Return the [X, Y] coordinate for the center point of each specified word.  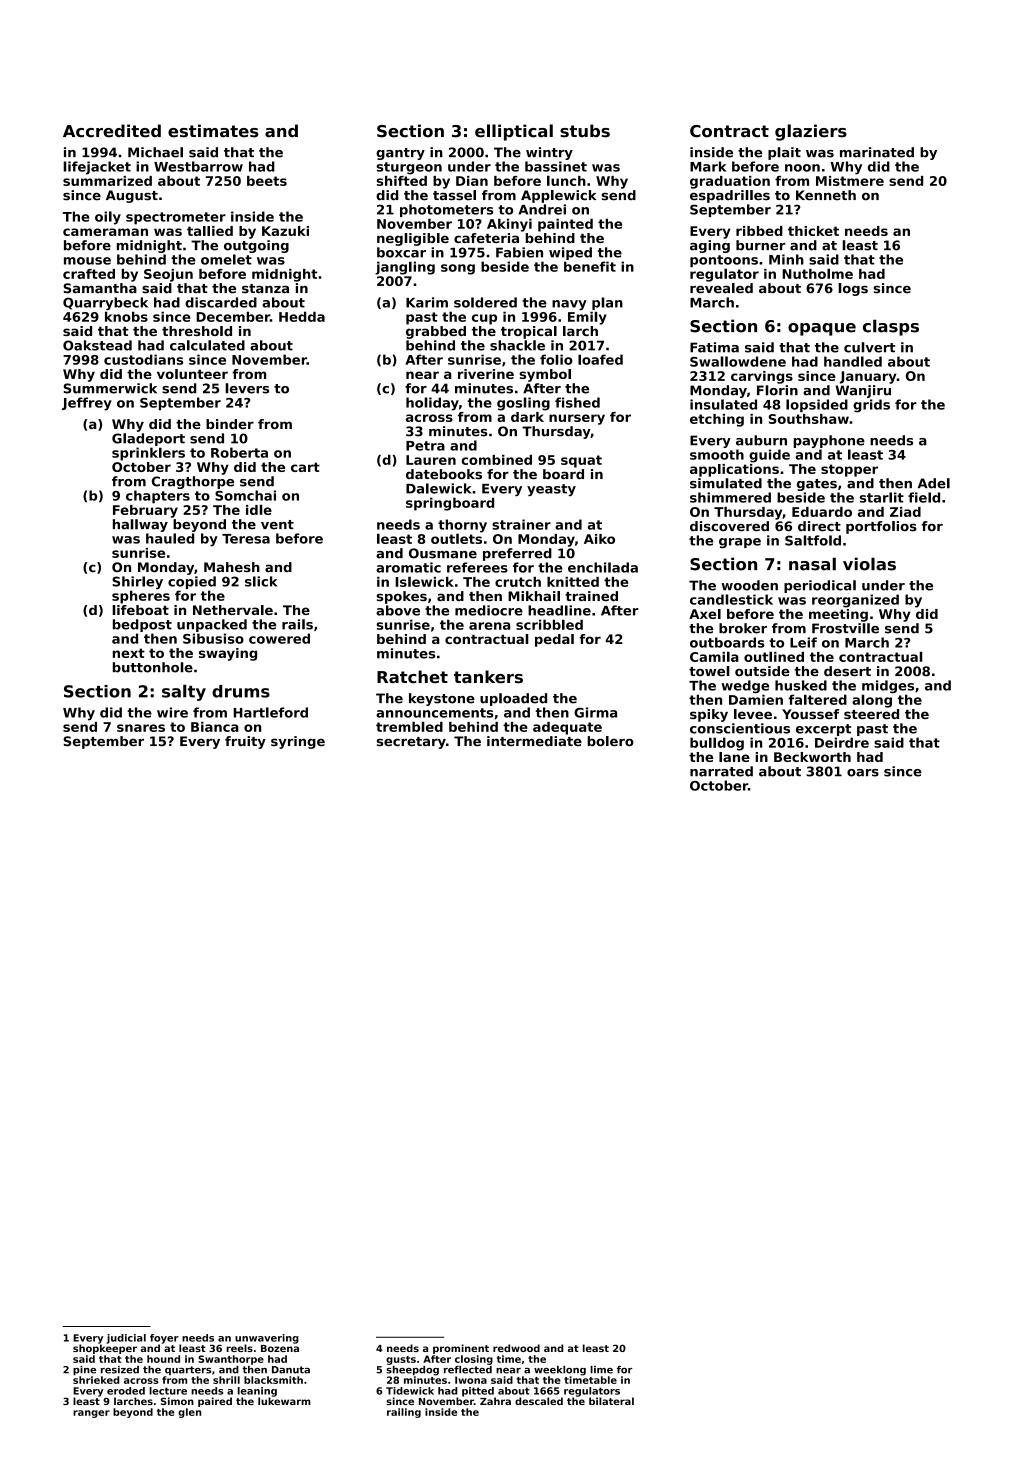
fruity [245, 742]
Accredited [112, 131]
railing [404, 1413]
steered [871, 714]
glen [189, 1413]
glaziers [811, 132]
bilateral [611, 1401]
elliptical [514, 132]
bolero [610, 741]
